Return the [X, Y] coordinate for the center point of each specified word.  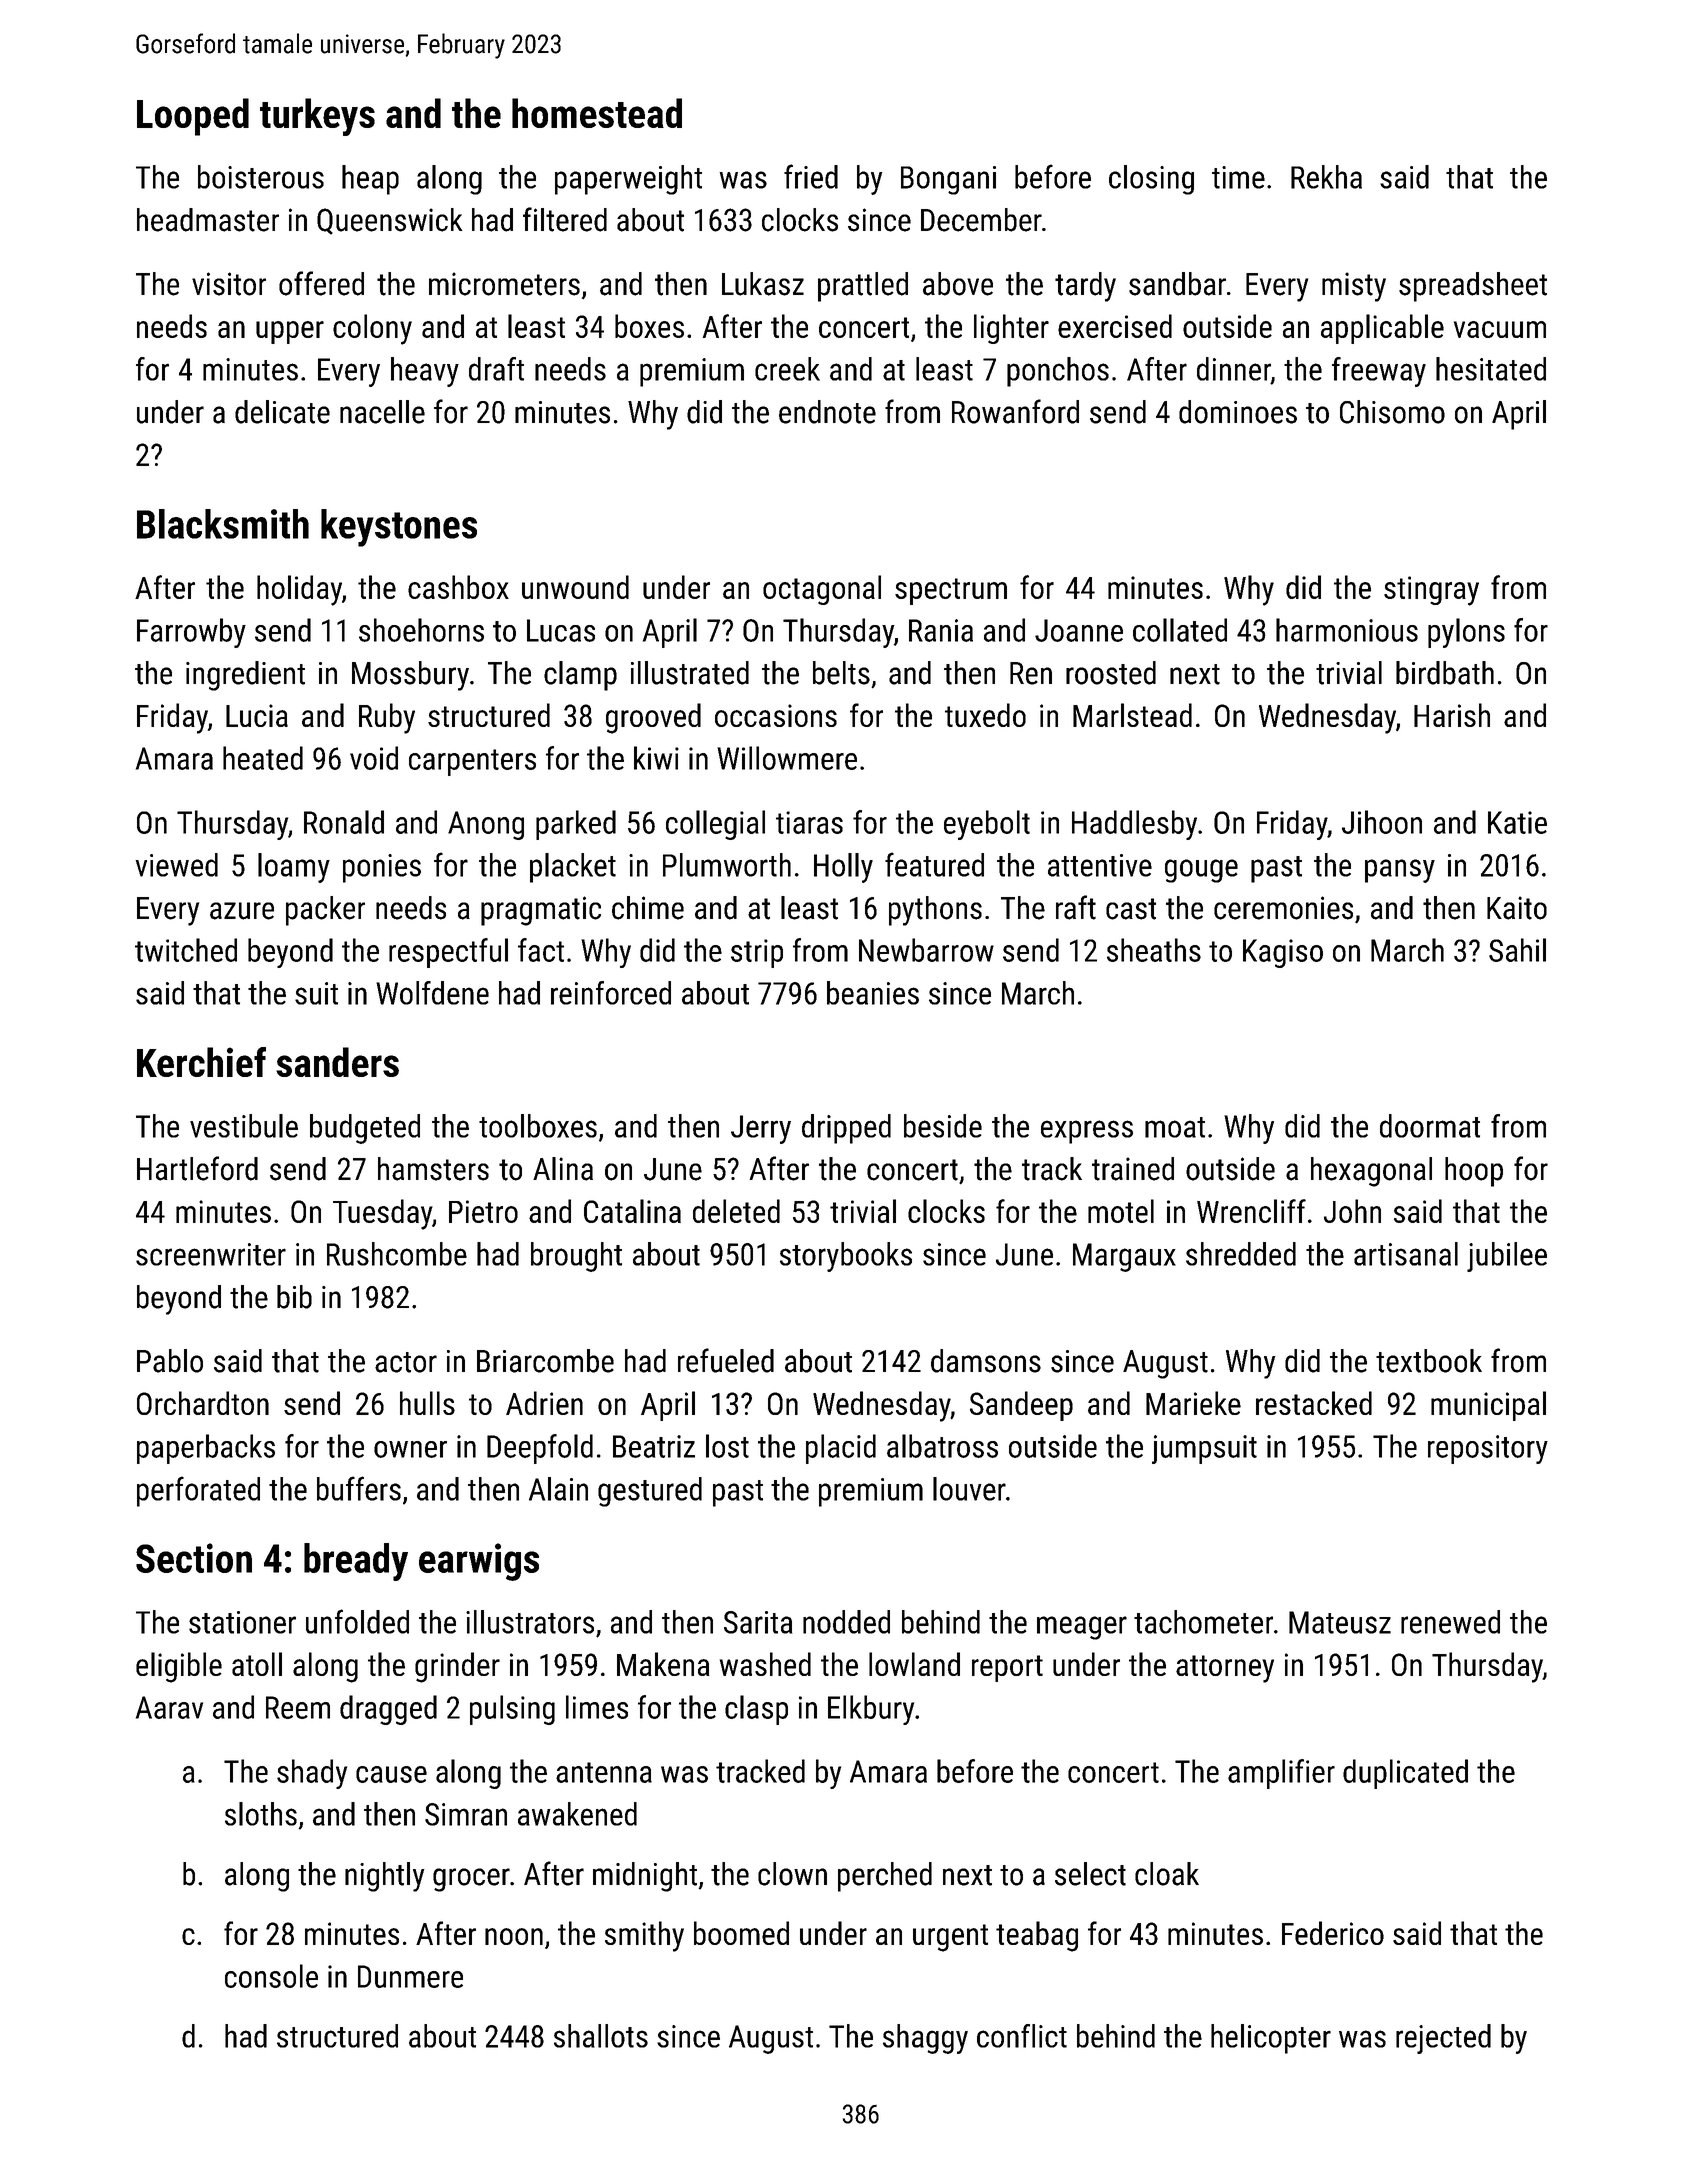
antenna [604, 1772]
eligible [179, 1667]
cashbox [458, 587]
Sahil [1517, 950]
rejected [1443, 2039]
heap [370, 180]
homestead [597, 113]
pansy [1400, 871]
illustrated [690, 673]
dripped [846, 1129]
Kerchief [201, 1062]
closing [1151, 180]
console [271, 1976]
